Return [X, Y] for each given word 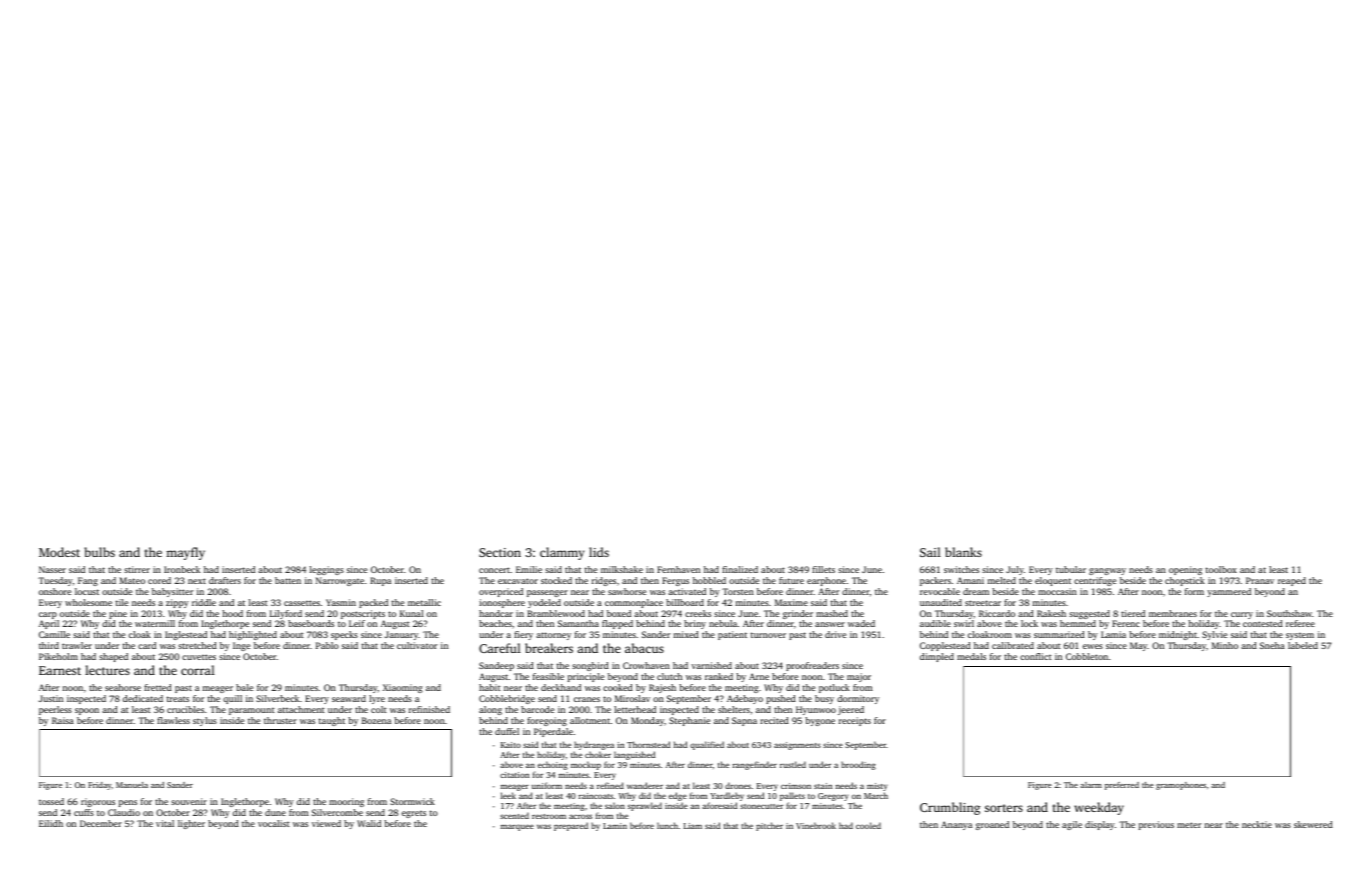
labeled [1303, 645]
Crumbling [950, 808]
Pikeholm [58, 656]
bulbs [99, 552]
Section [500, 552]
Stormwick [412, 801]
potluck [834, 688]
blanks [963, 552]
